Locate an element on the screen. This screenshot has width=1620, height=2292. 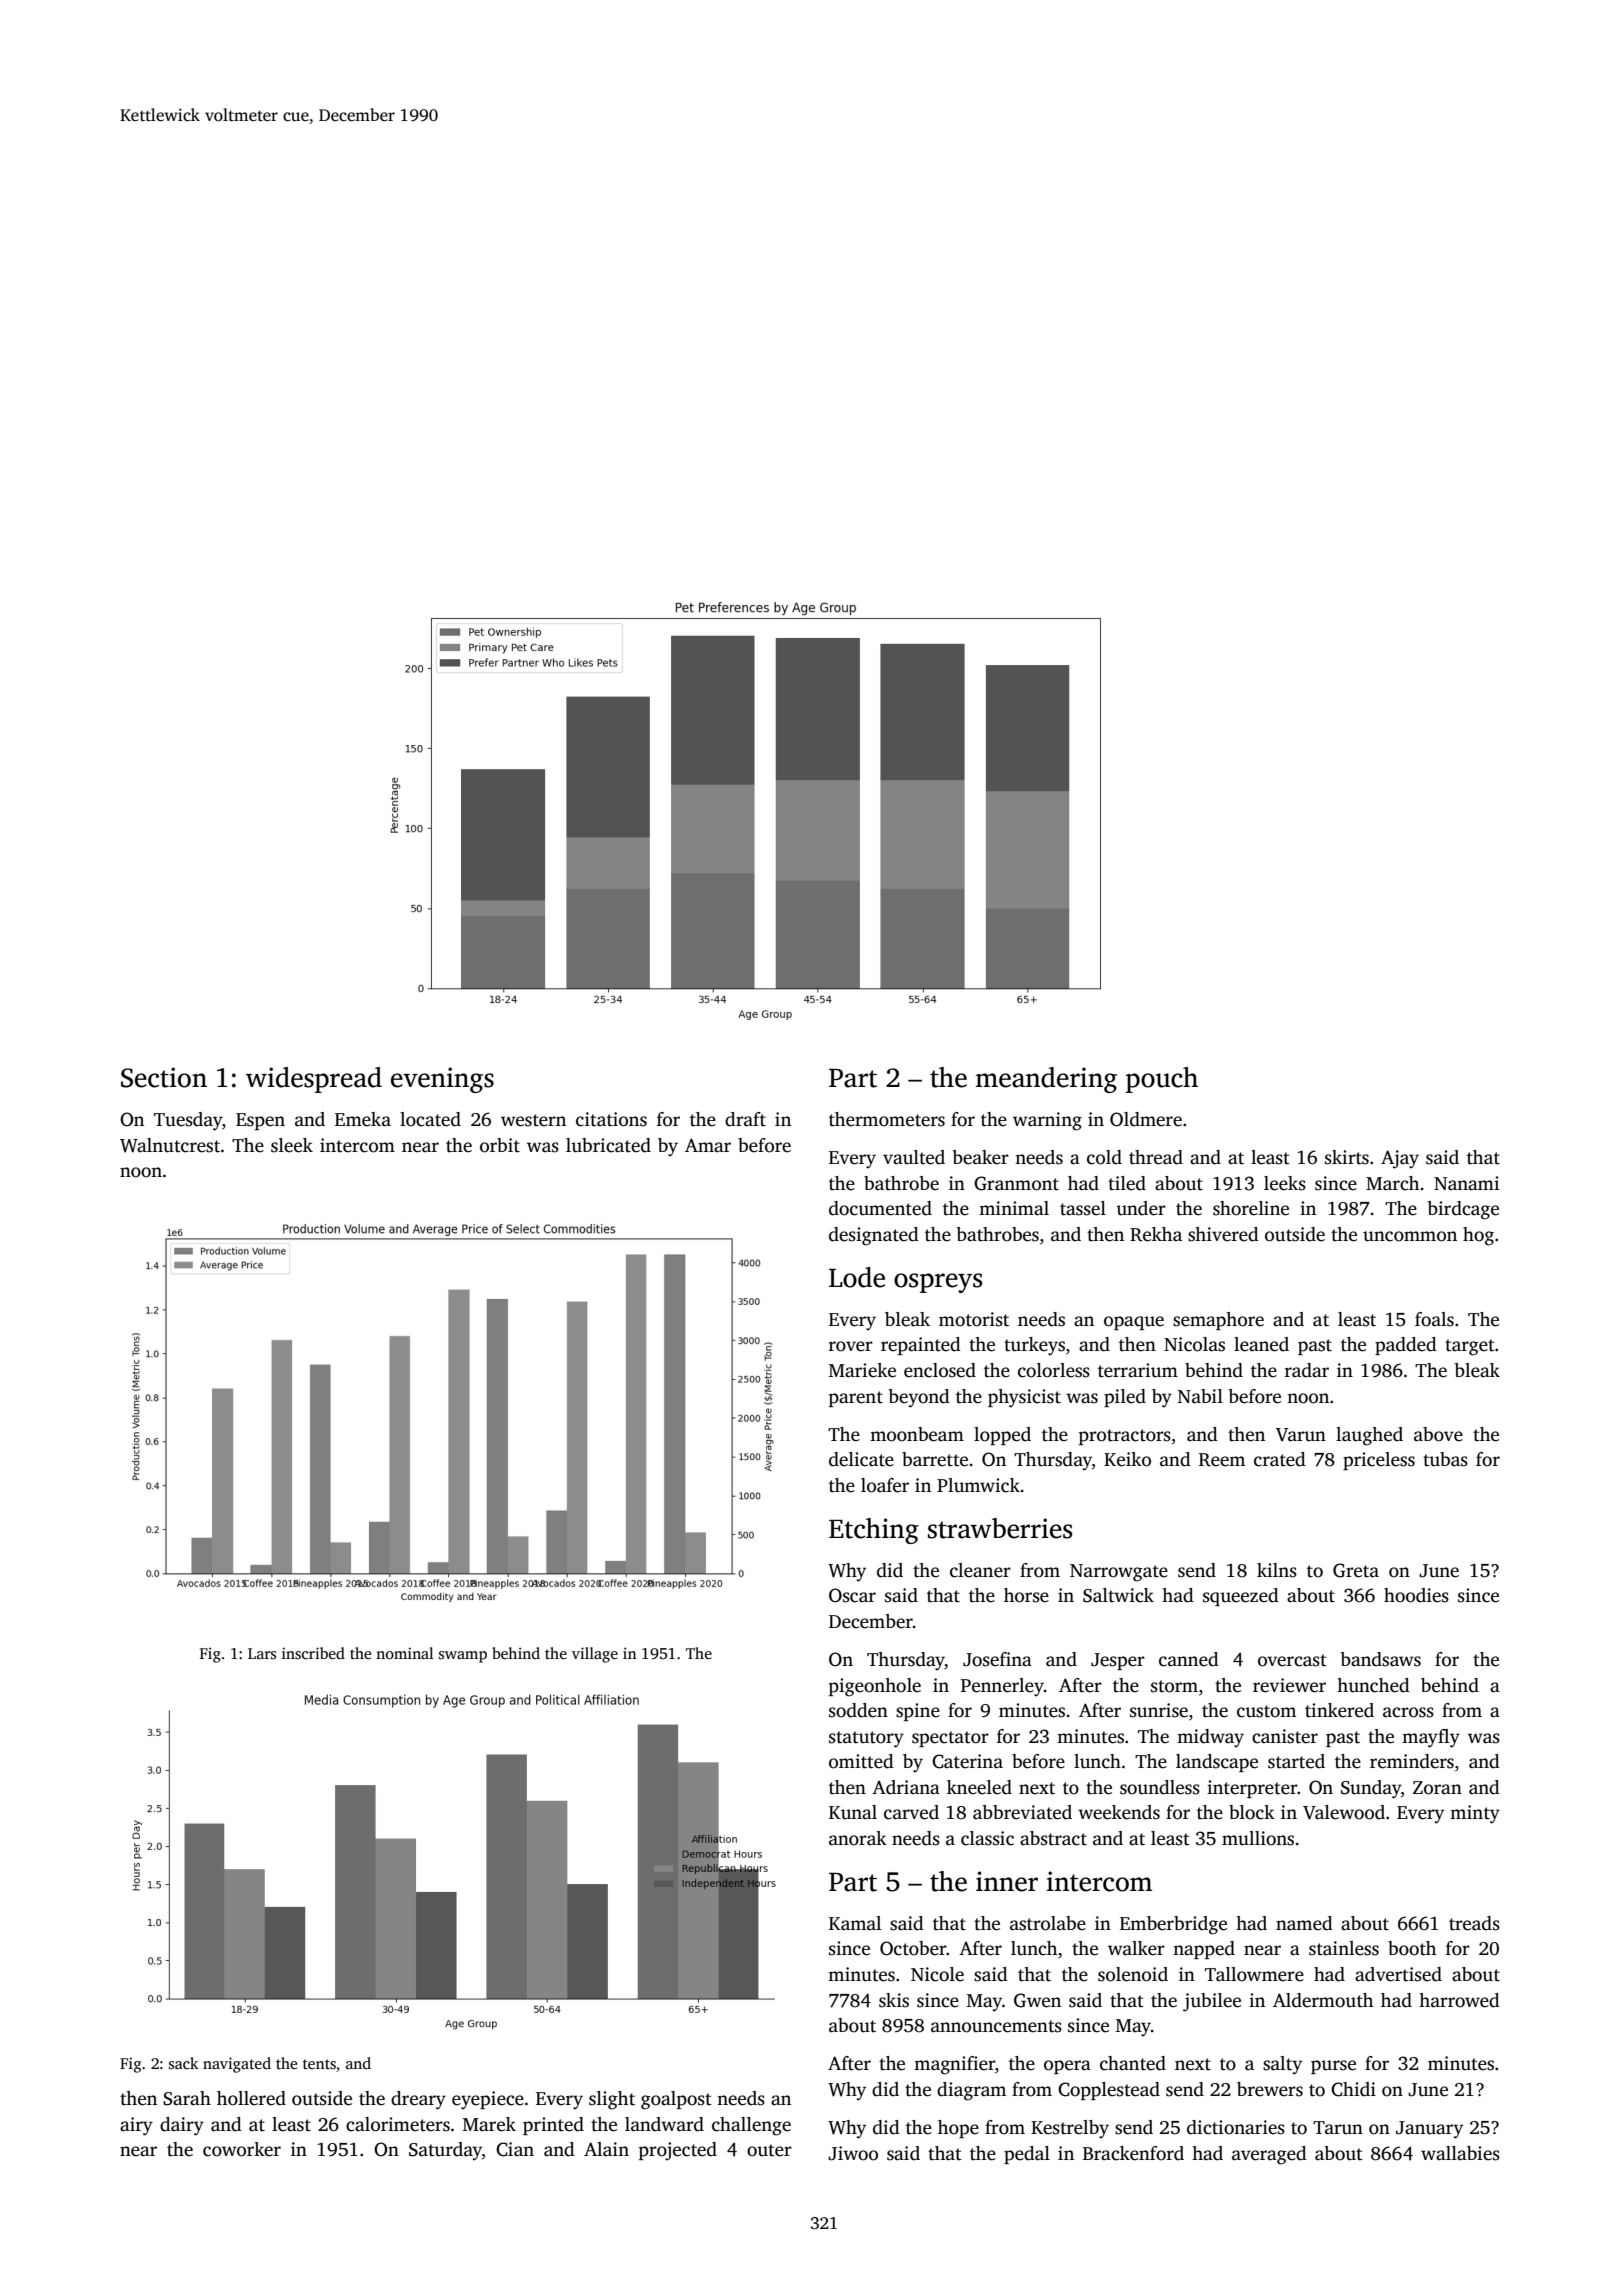
Walnutcrest is located at coordinates (170, 1145).
